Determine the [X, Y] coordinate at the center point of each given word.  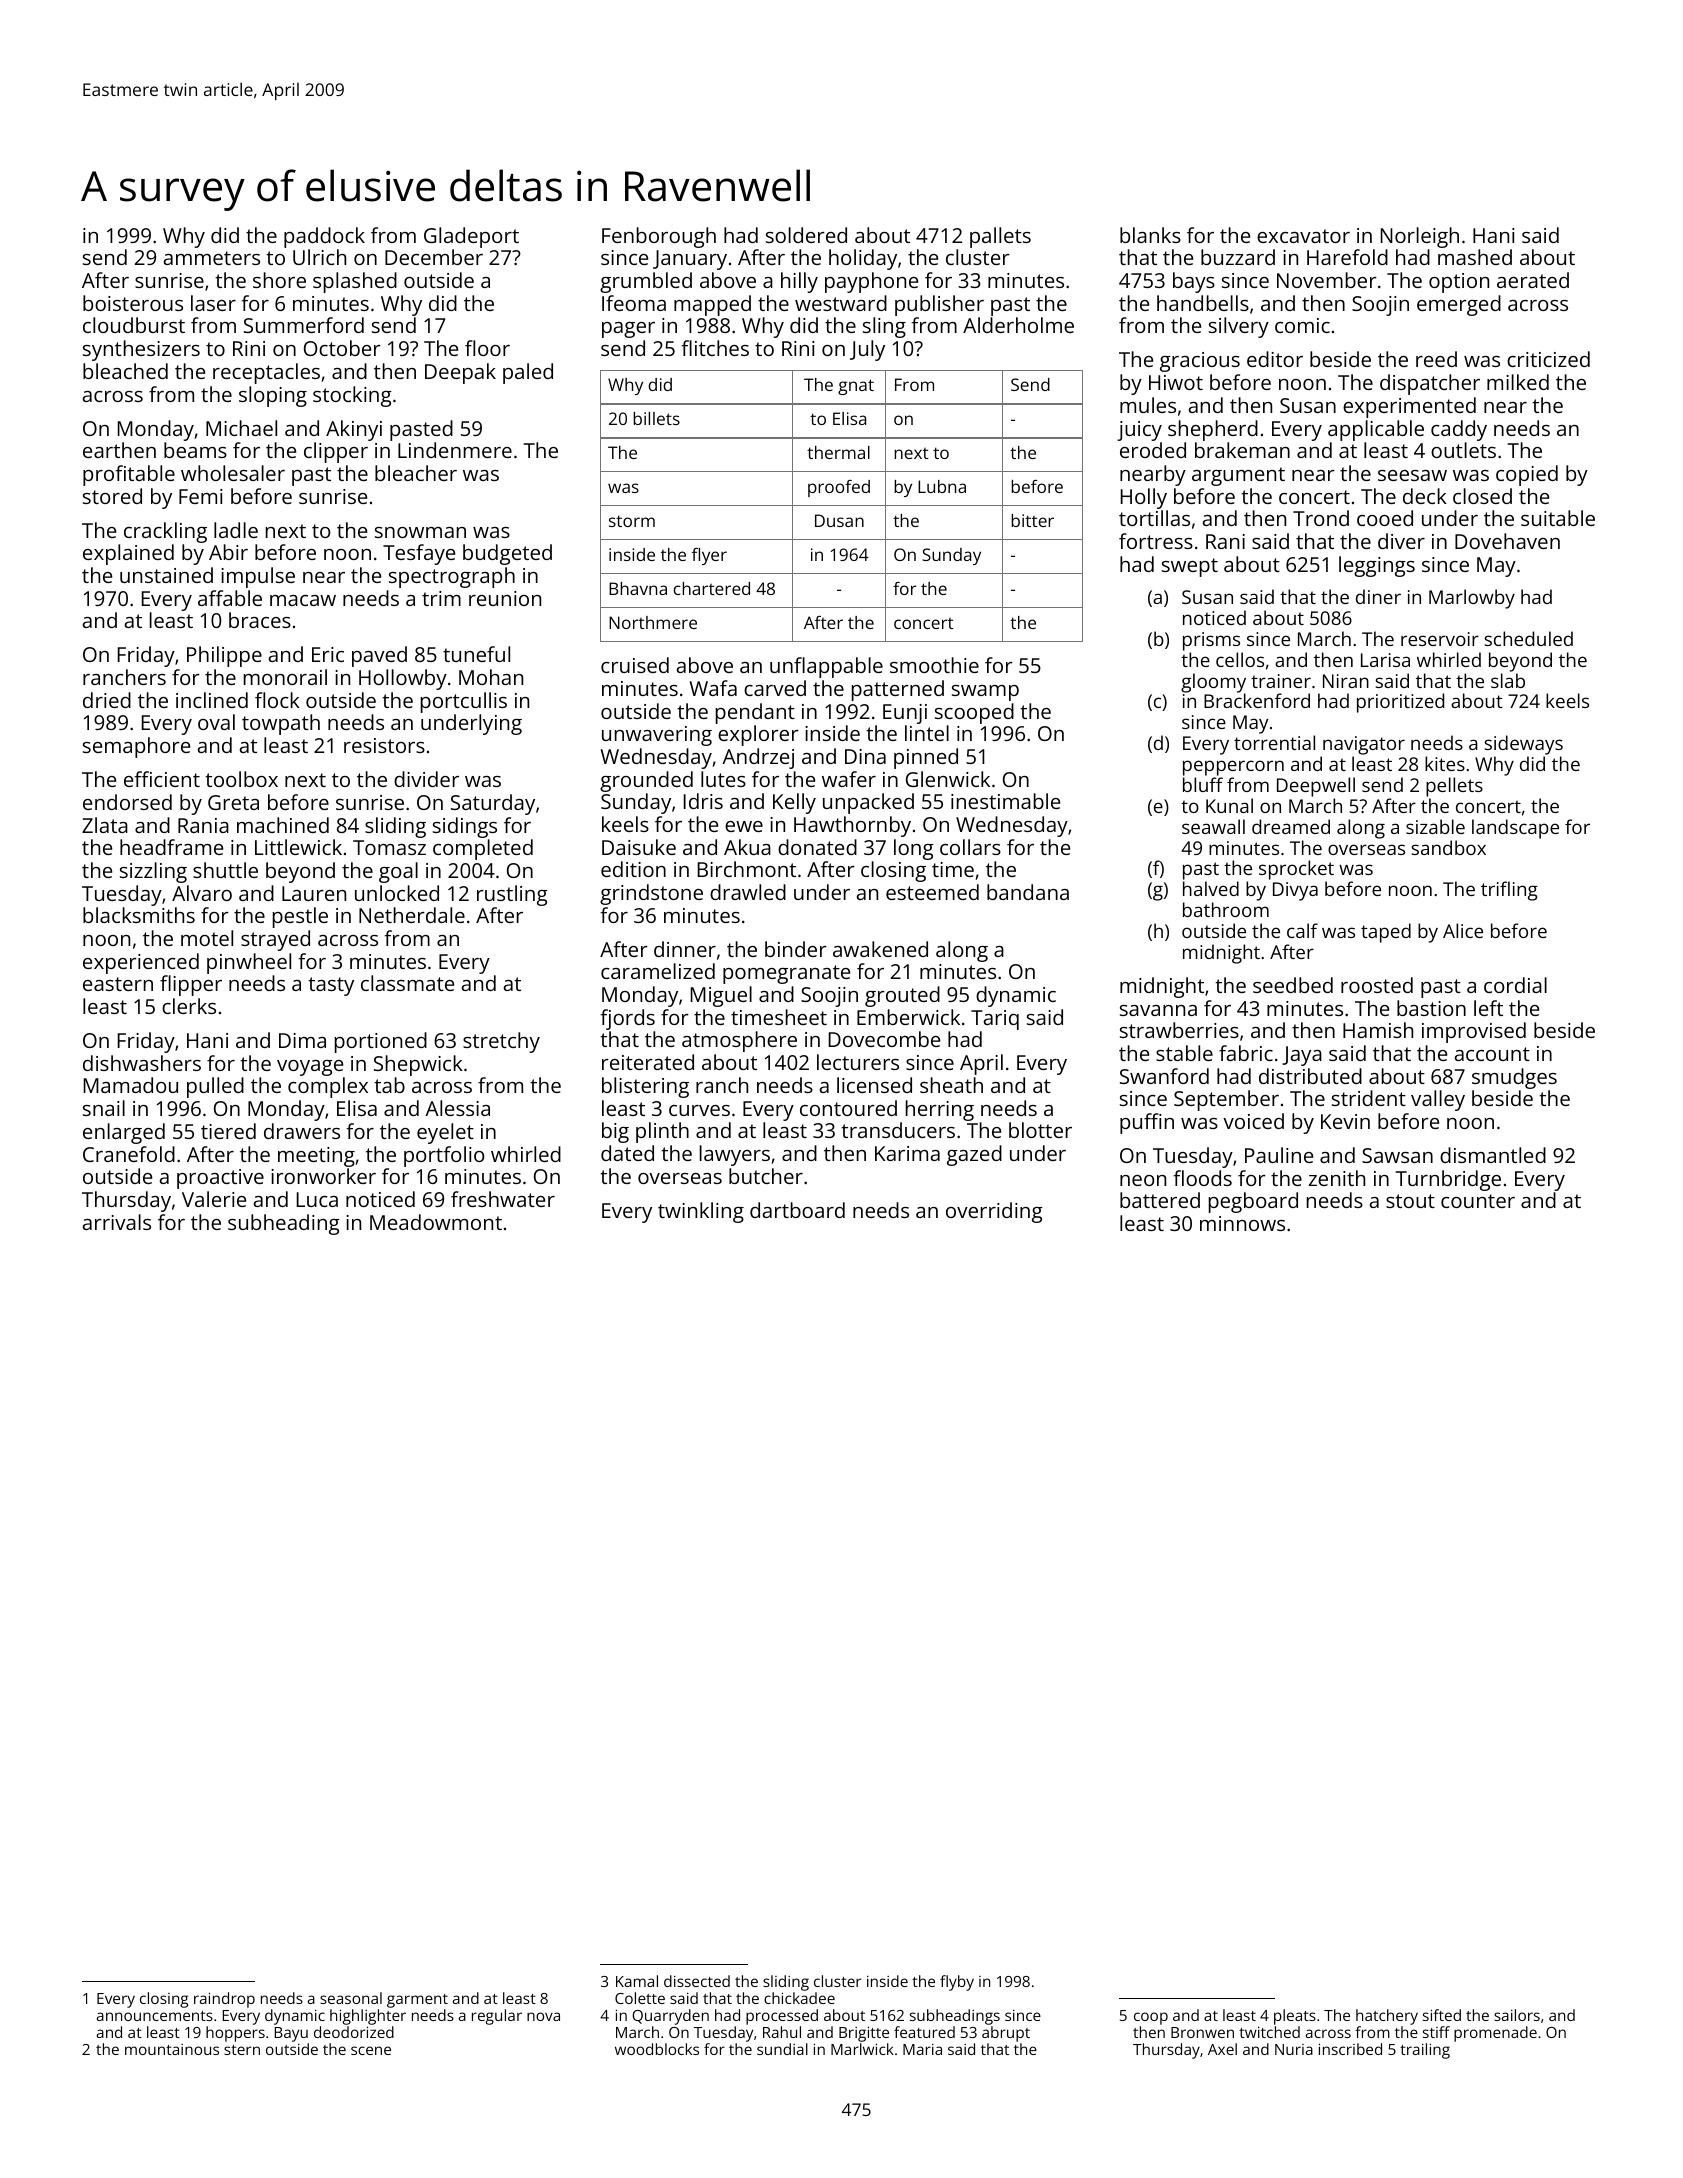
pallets [1000, 237]
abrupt [1006, 2034]
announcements [155, 2016]
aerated [1533, 280]
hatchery [1387, 2017]
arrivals [117, 1222]
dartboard [797, 1210]
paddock [324, 237]
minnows [1242, 1223]
